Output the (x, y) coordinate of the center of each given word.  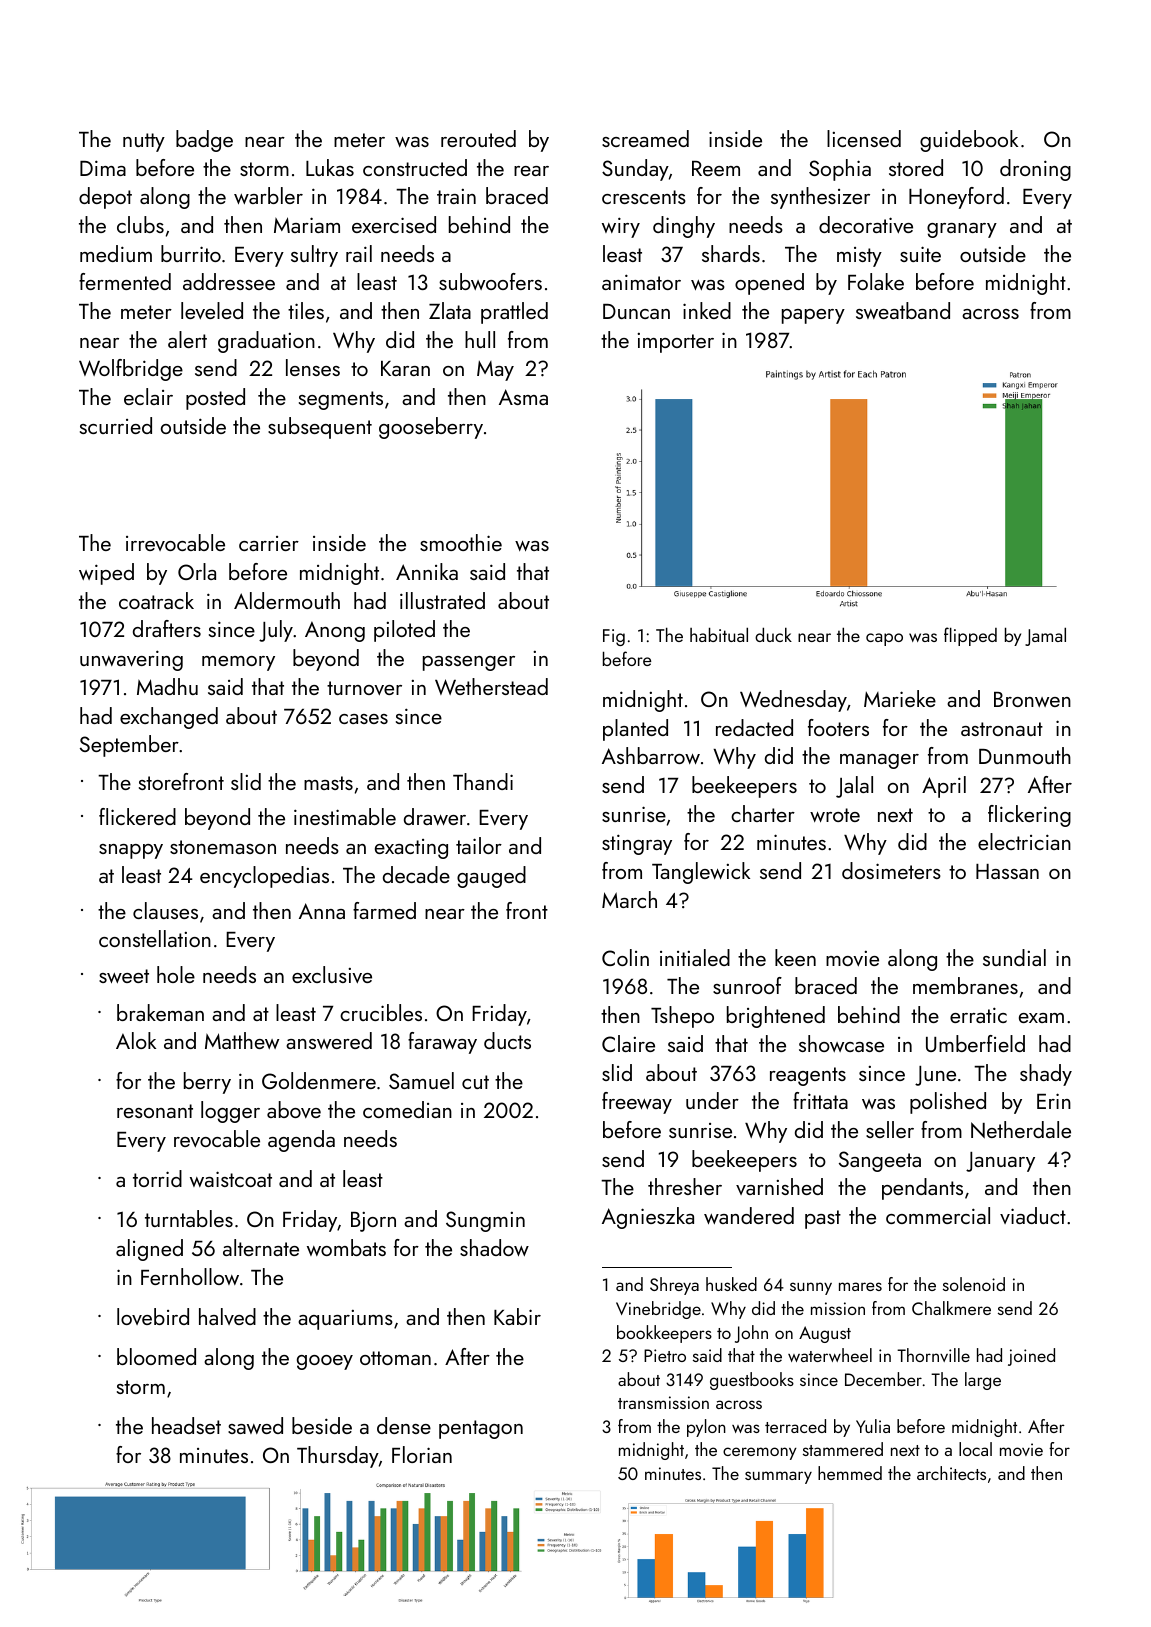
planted (635, 730)
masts (328, 783)
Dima (103, 168)
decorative (866, 224)
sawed (255, 1425)
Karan (405, 368)
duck (773, 634)
